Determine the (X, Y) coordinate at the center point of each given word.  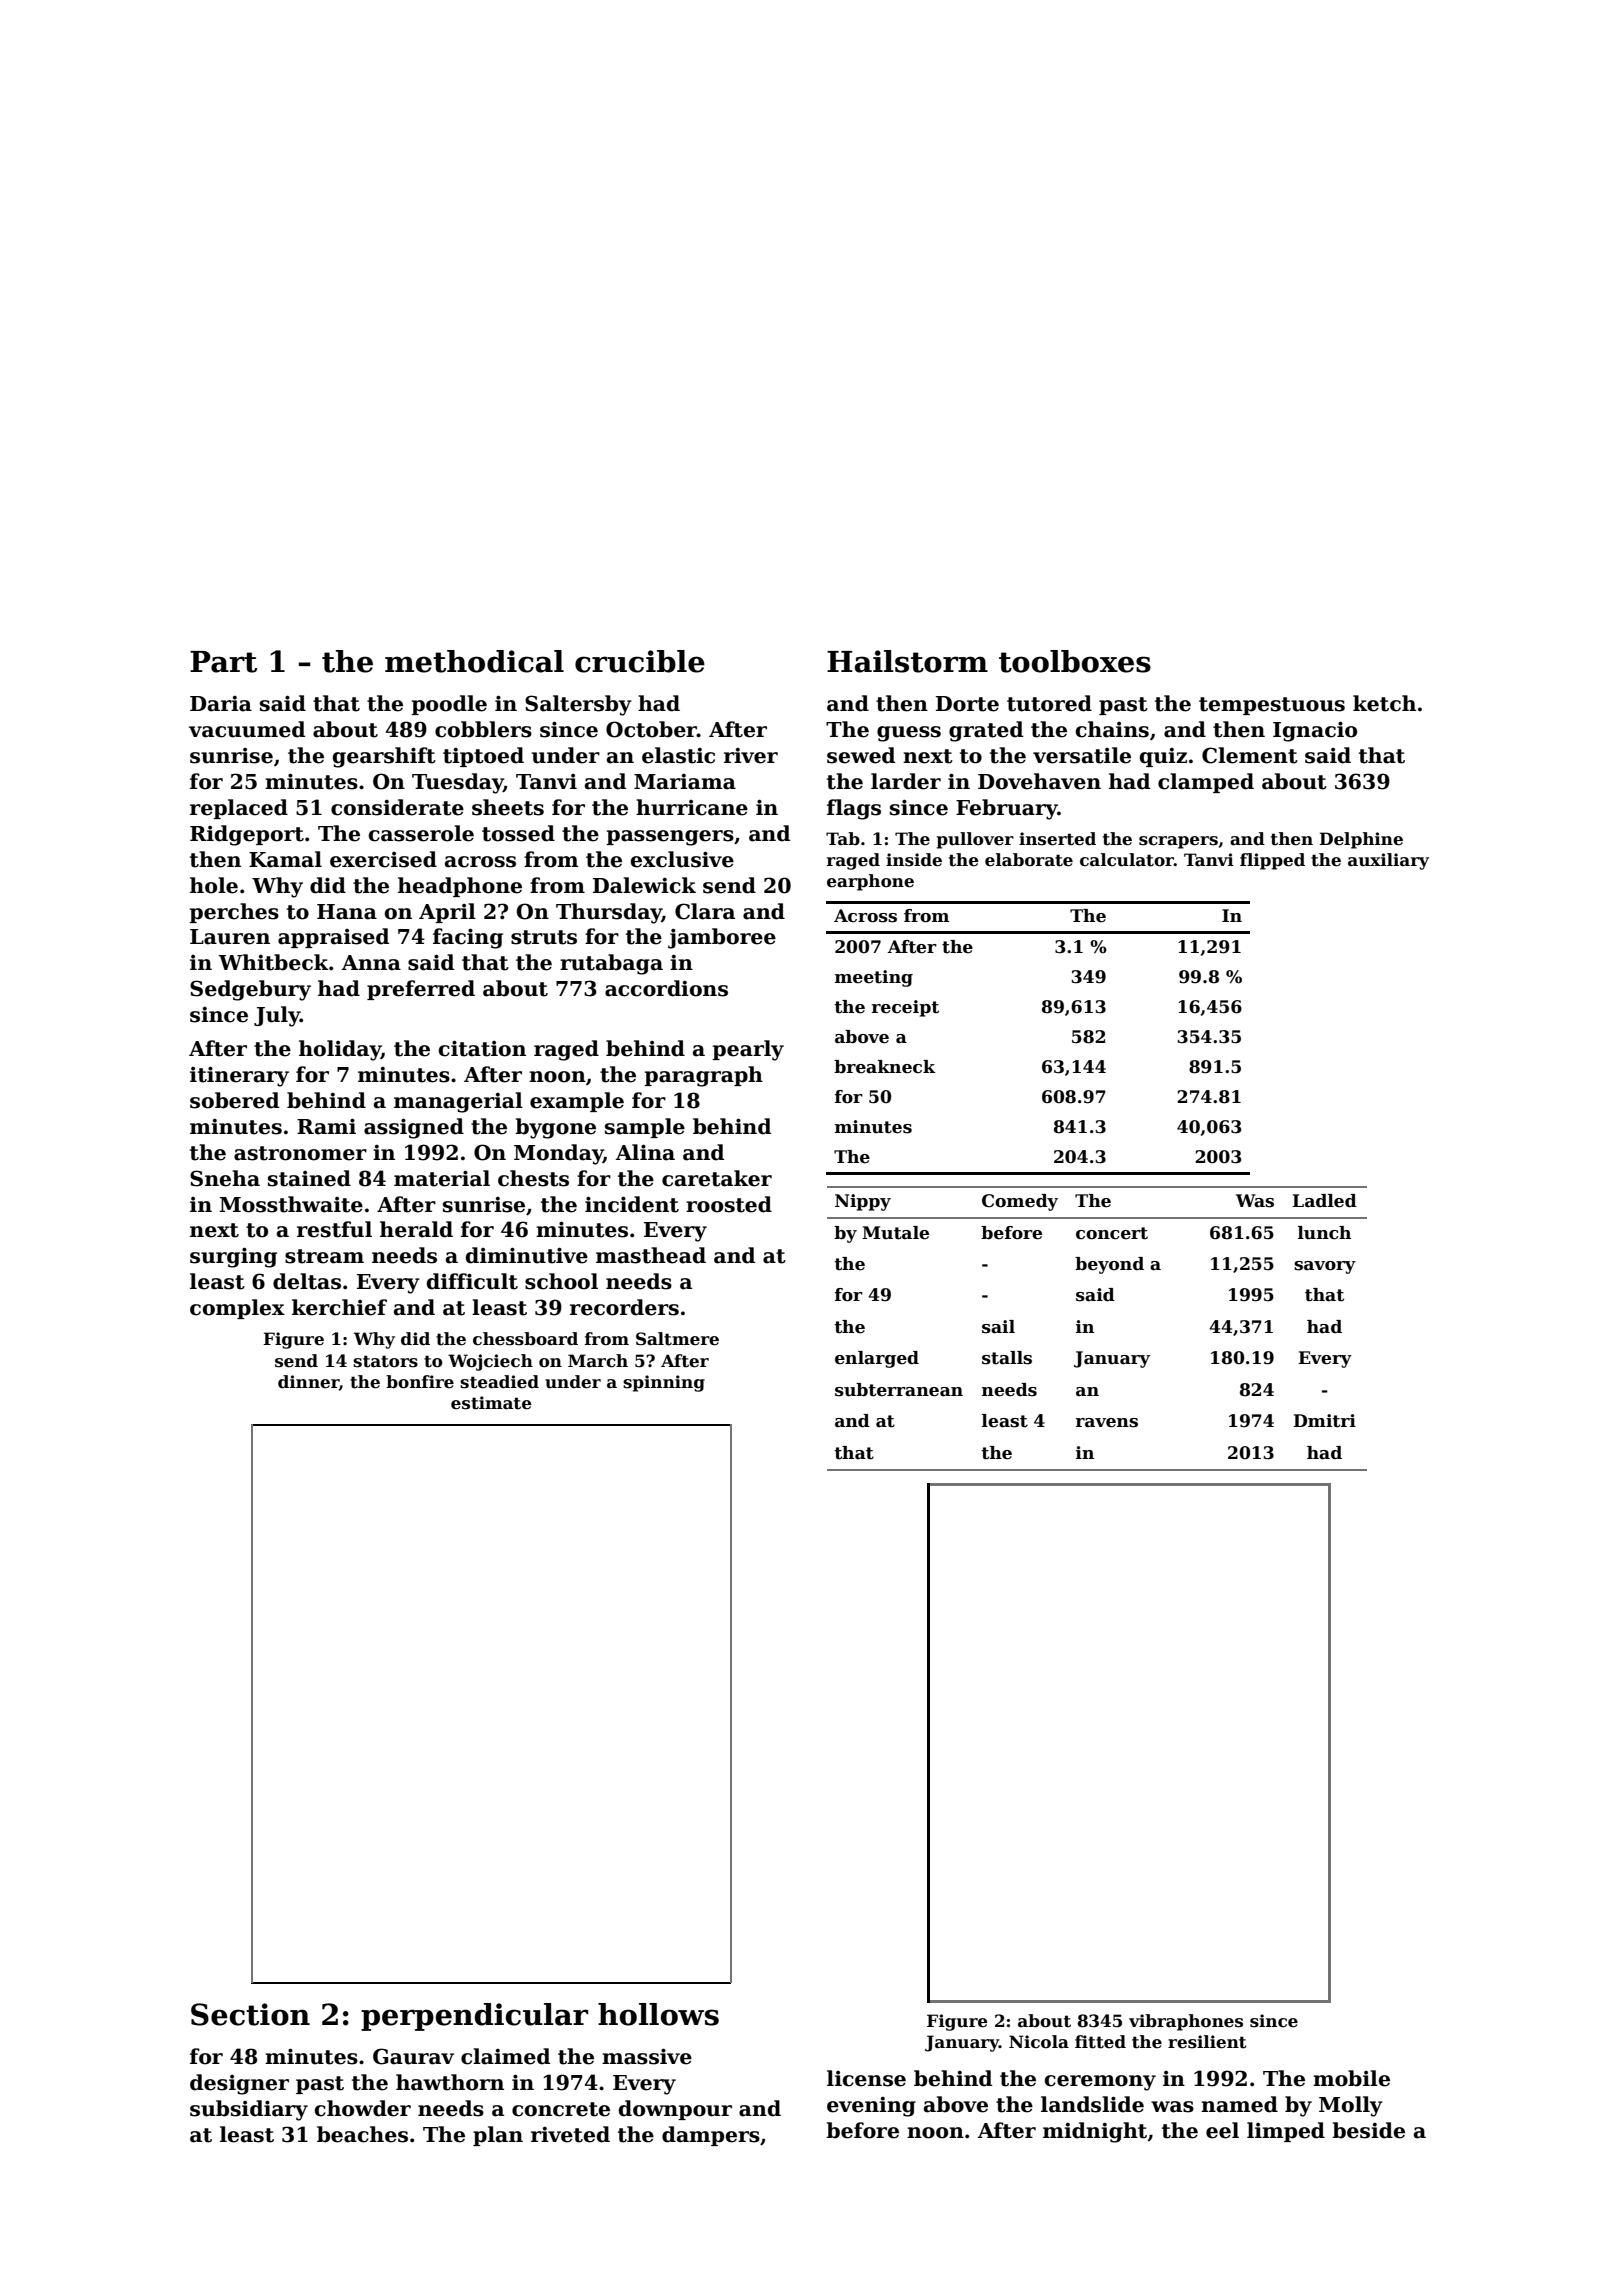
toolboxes (1075, 661)
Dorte (967, 704)
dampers (711, 2136)
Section (250, 2014)
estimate (491, 1403)
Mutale (895, 1233)
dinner (308, 1382)
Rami (326, 1126)
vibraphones (1186, 2022)
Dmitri (1324, 1421)
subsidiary (249, 2110)
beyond (1109, 1265)
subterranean (899, 1390)
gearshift (384, 757)
